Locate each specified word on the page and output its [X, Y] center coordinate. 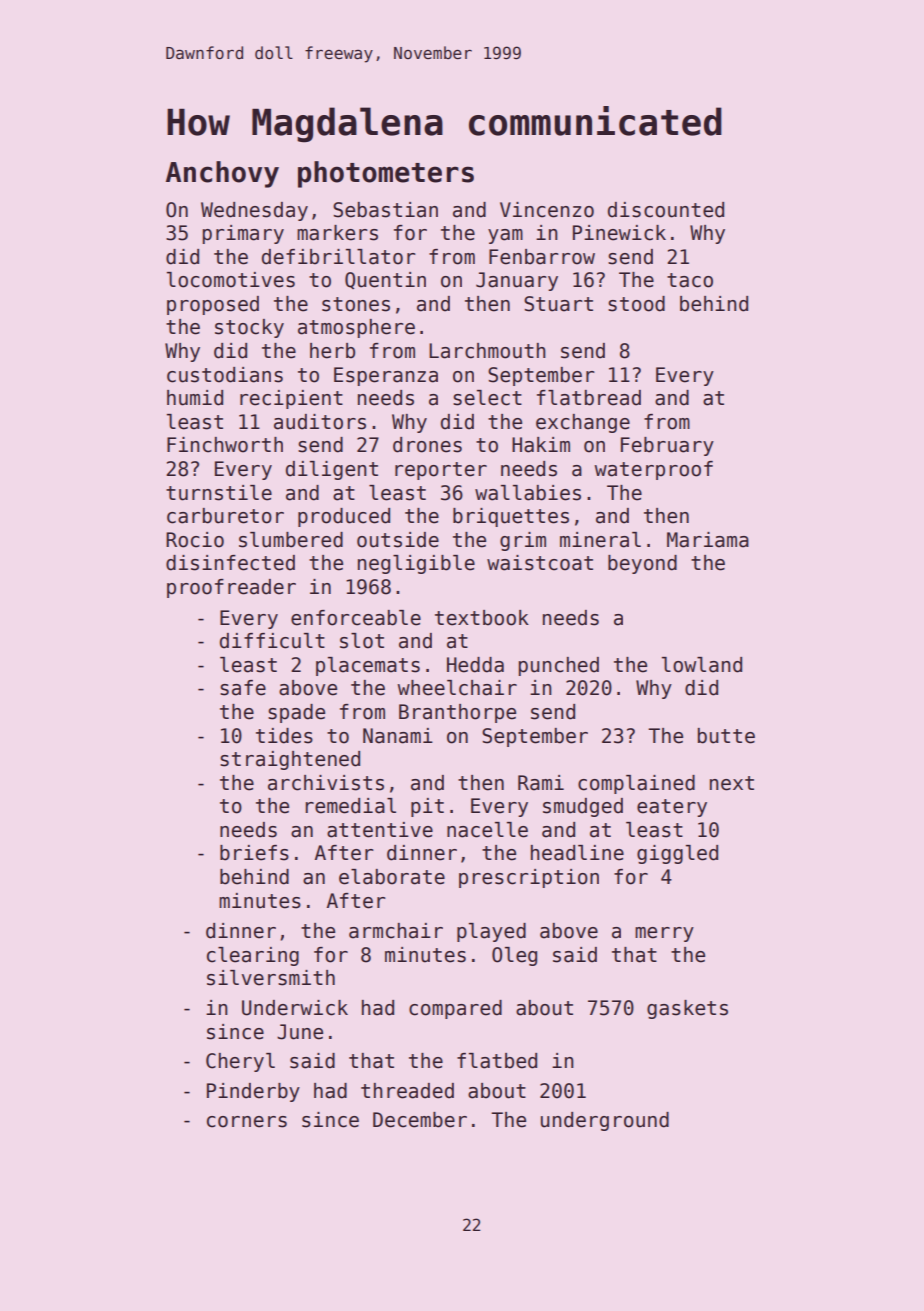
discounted [666, 210]
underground [605, 1121]
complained [636, 784]
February [667, 446]
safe [243, 688]
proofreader [231, 588]
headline [577, 853]
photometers [386, 174]
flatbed [497, 1061]
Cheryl [240, 1062]
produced [344, 517]
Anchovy [222, 174]
